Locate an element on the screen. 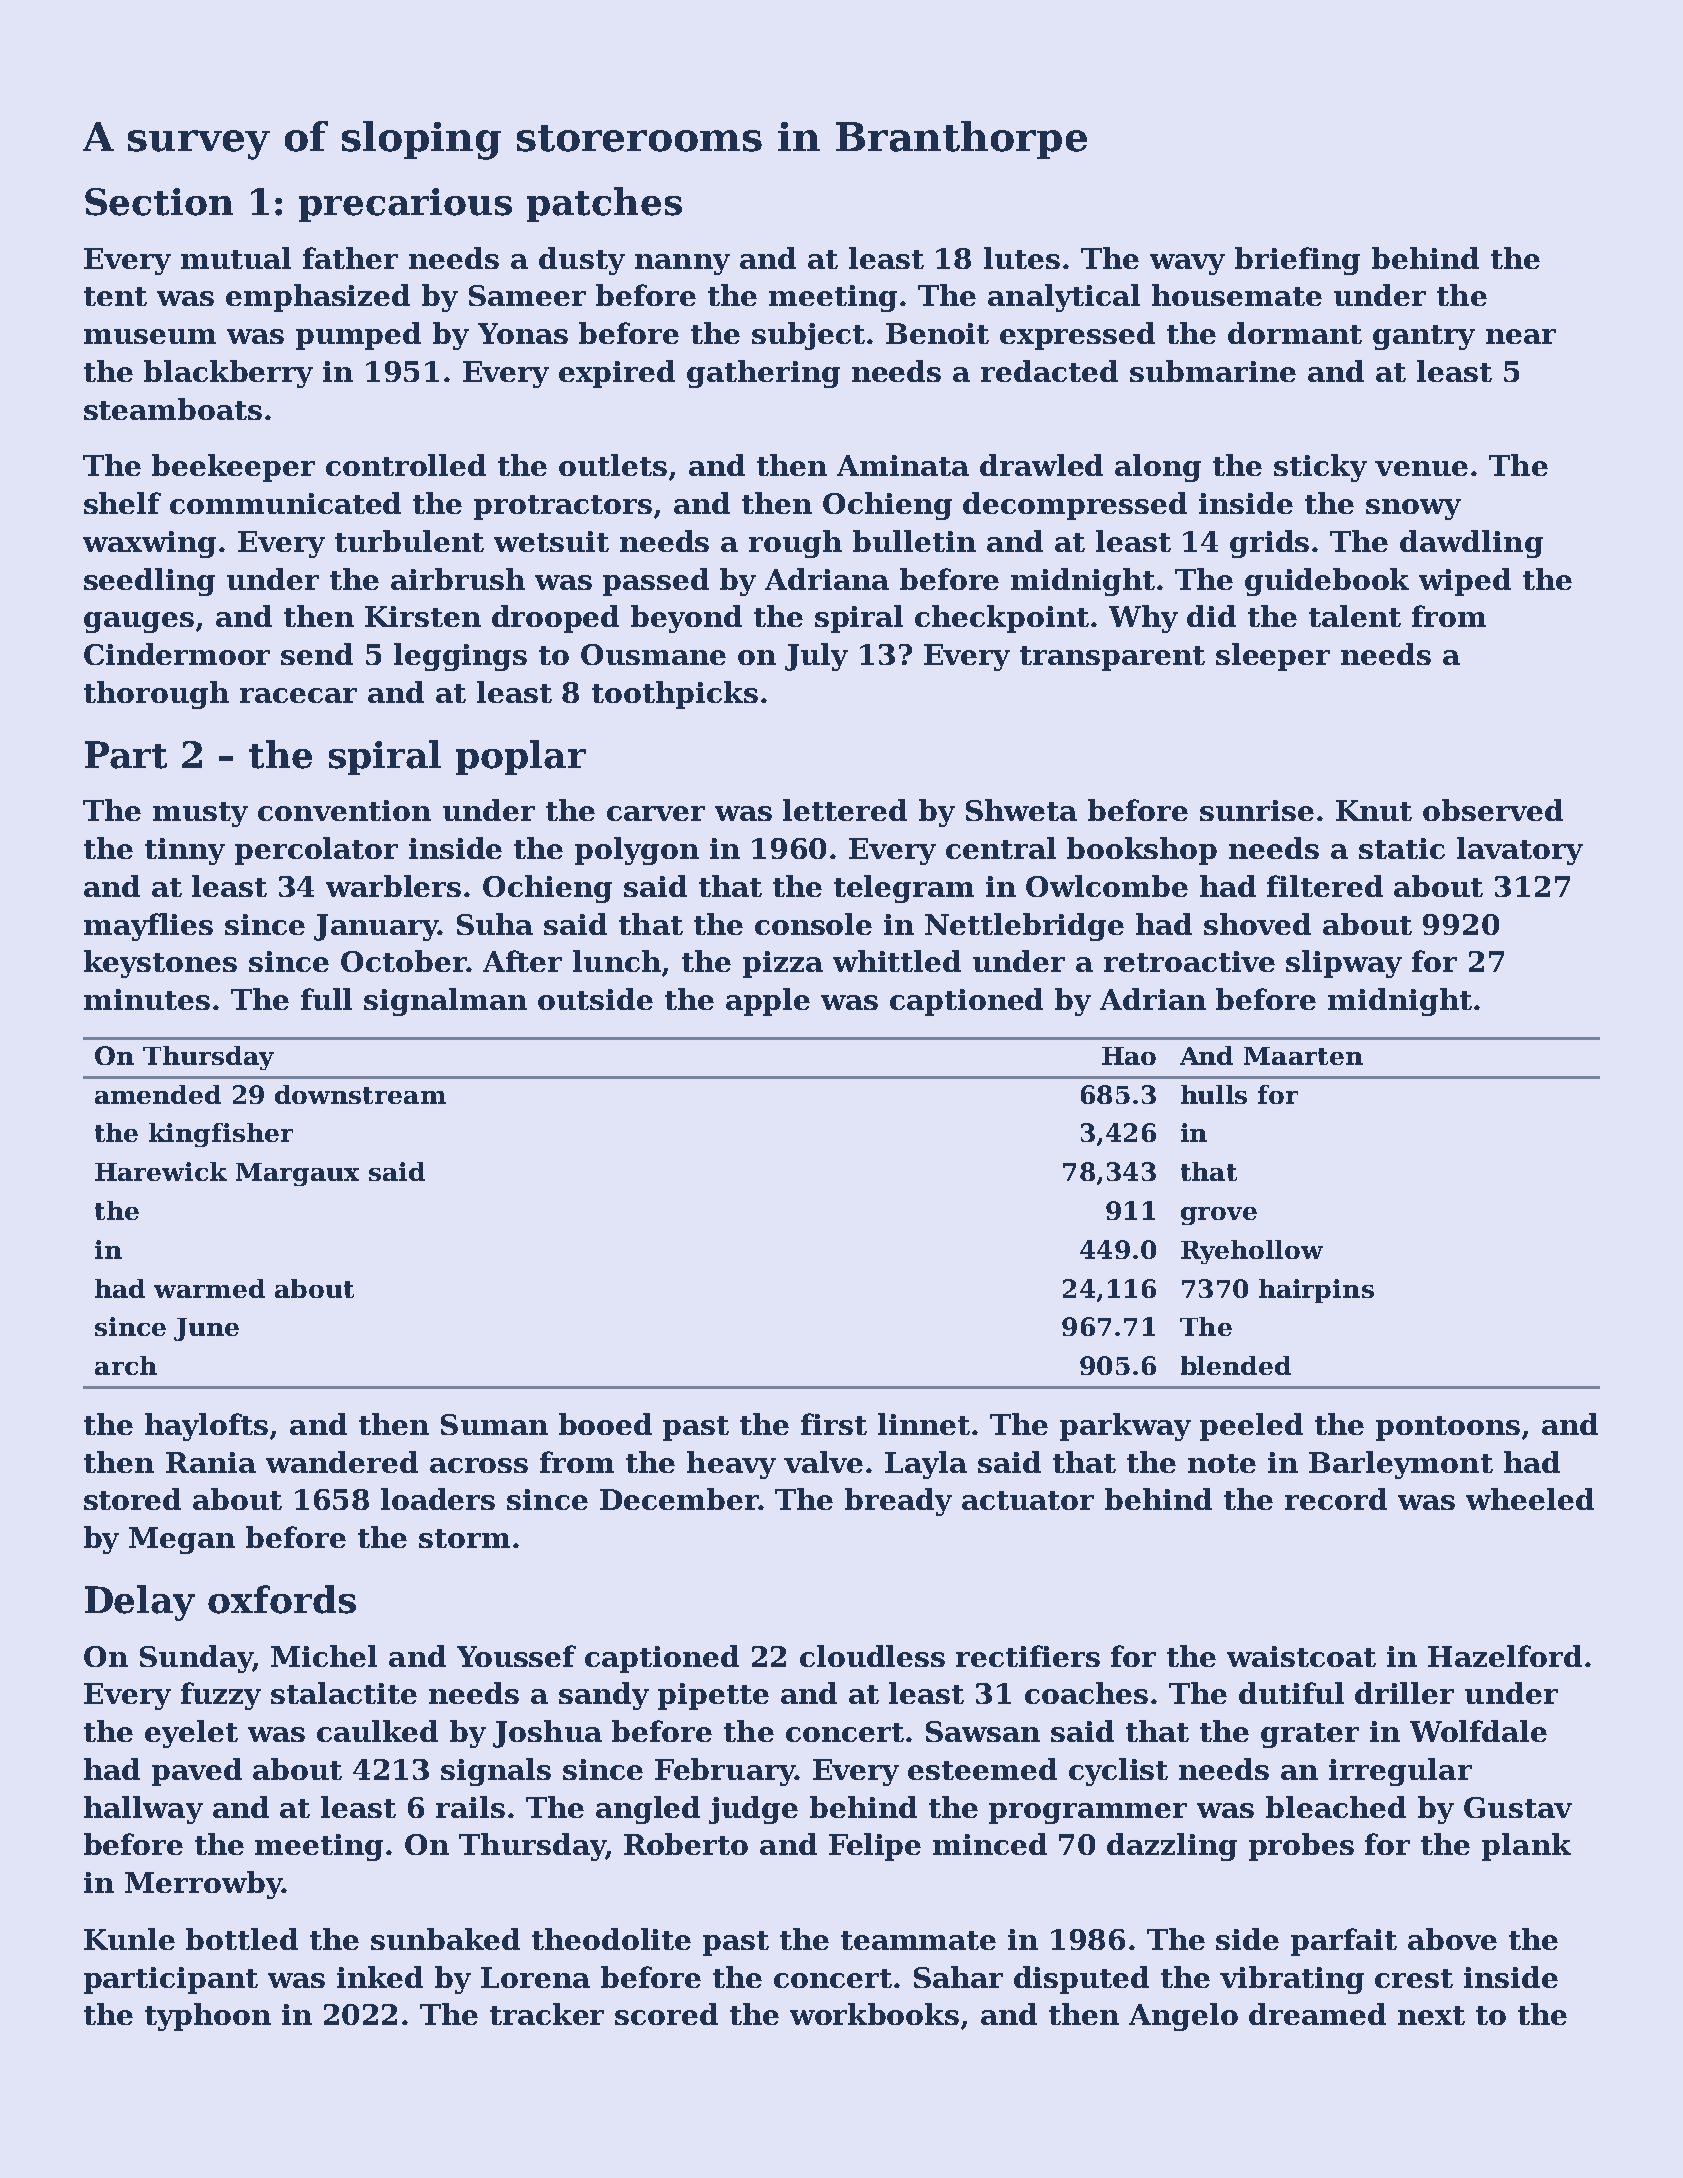 This screenshot has width=1683, height=2178. warblers is located at coordinates (393, 886).
